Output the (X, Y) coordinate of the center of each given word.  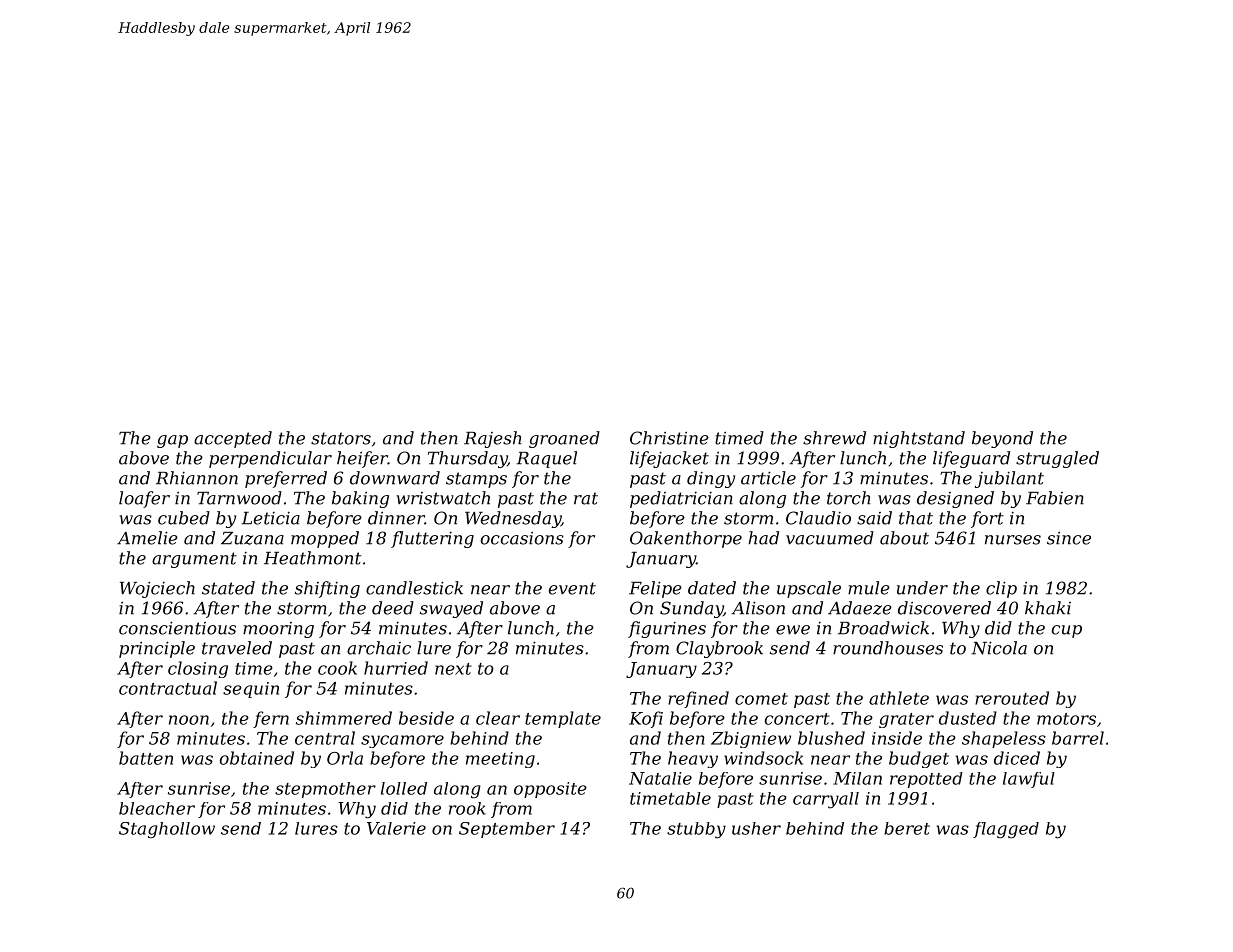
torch (849, 498)
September (507, 830)
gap (172, 441)
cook (337, 668)
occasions (522, 538)
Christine (669, 438)
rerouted (1012, 698)
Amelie (147, 538)
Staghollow (167, 830)
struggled (1057, 459)
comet (761, 699)
